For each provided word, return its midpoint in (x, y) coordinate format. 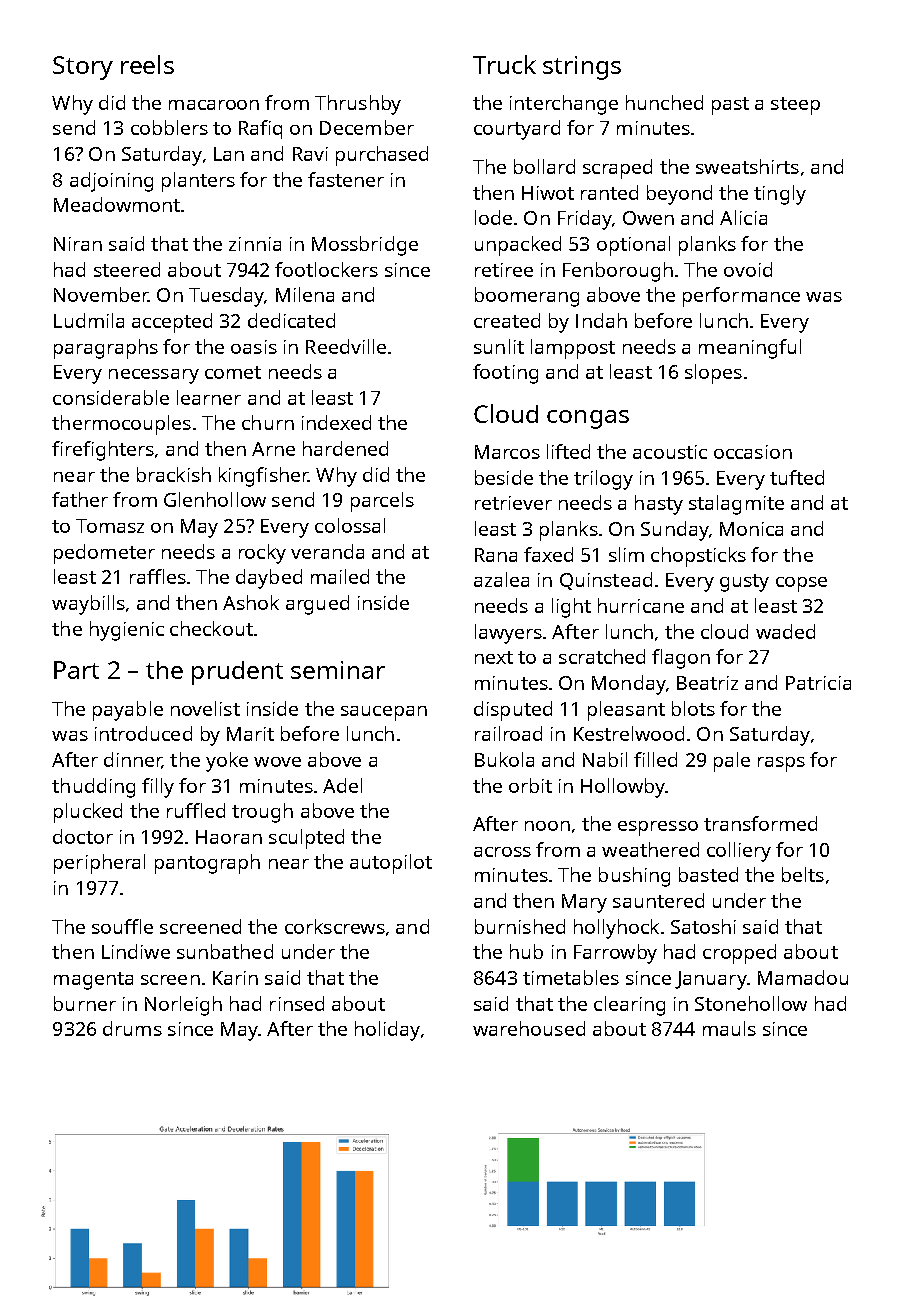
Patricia (818, 683)
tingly (780, 195)
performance (741, 297)
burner (85, 1003)
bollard (544, 166)
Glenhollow (215, 499)
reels (147, 64)
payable (128, 711)
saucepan (384, 713)
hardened (345, 448)
